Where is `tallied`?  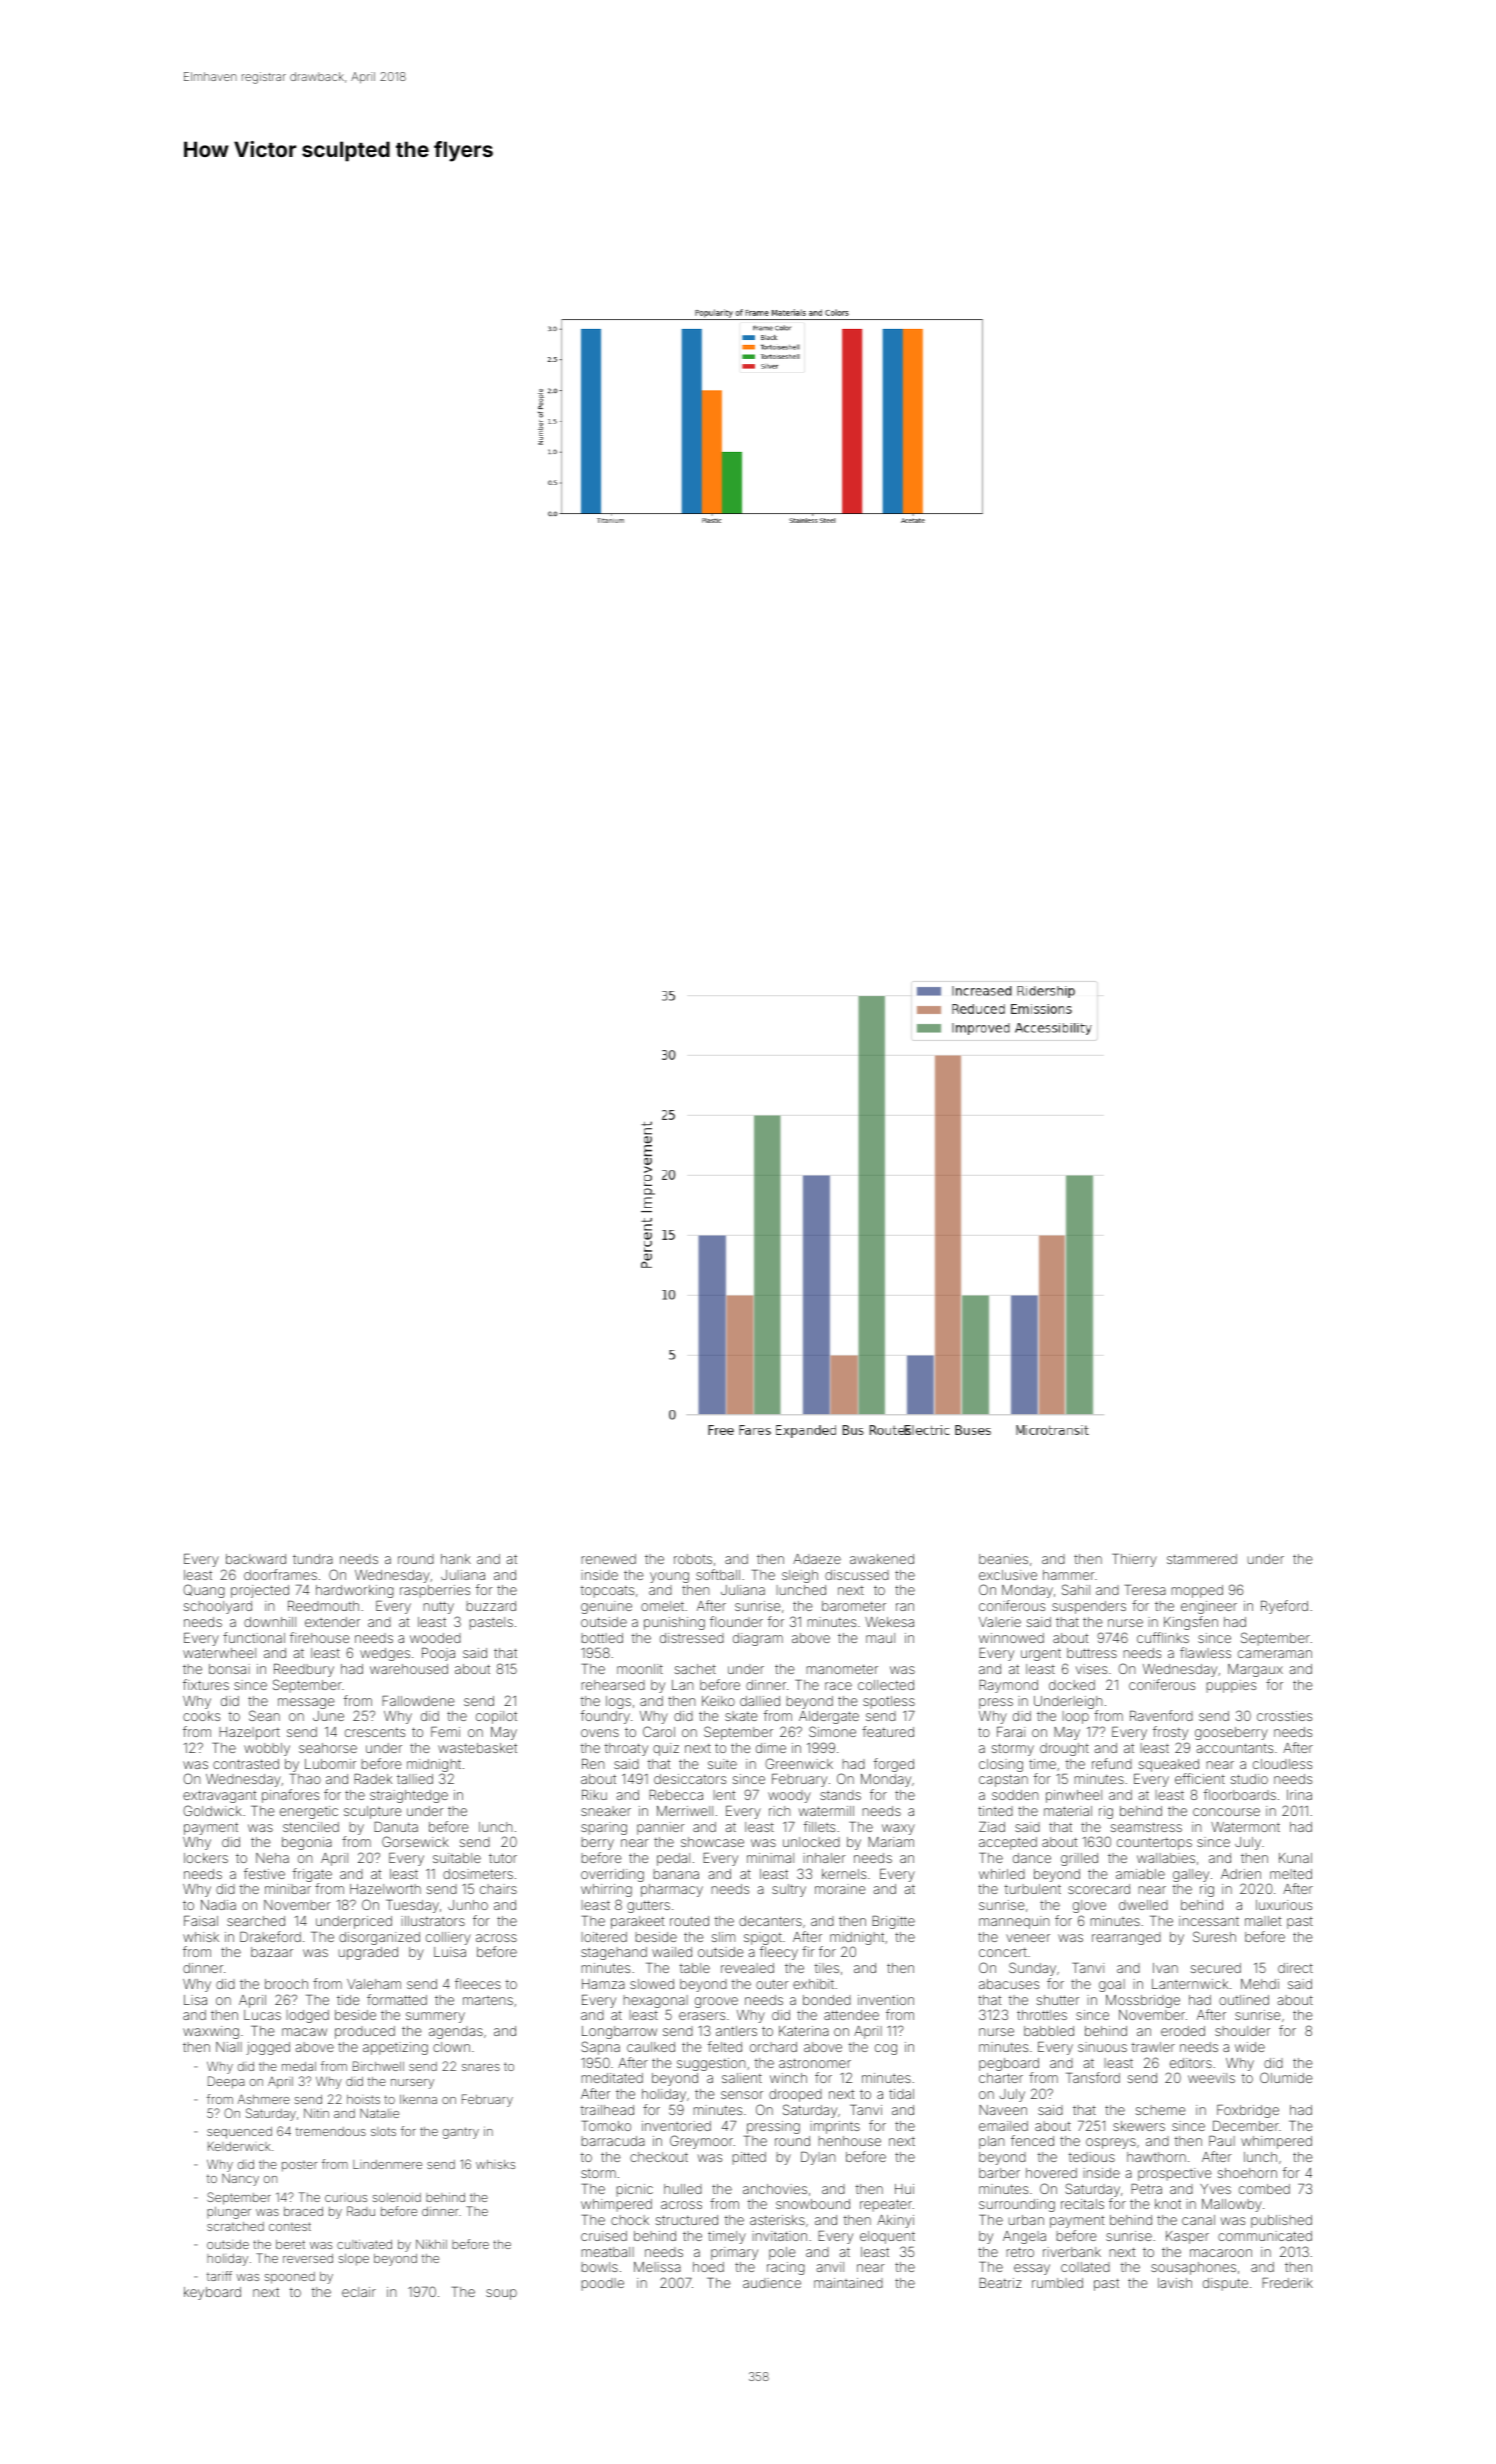
tallied is located at coordinates (415, 1779).
